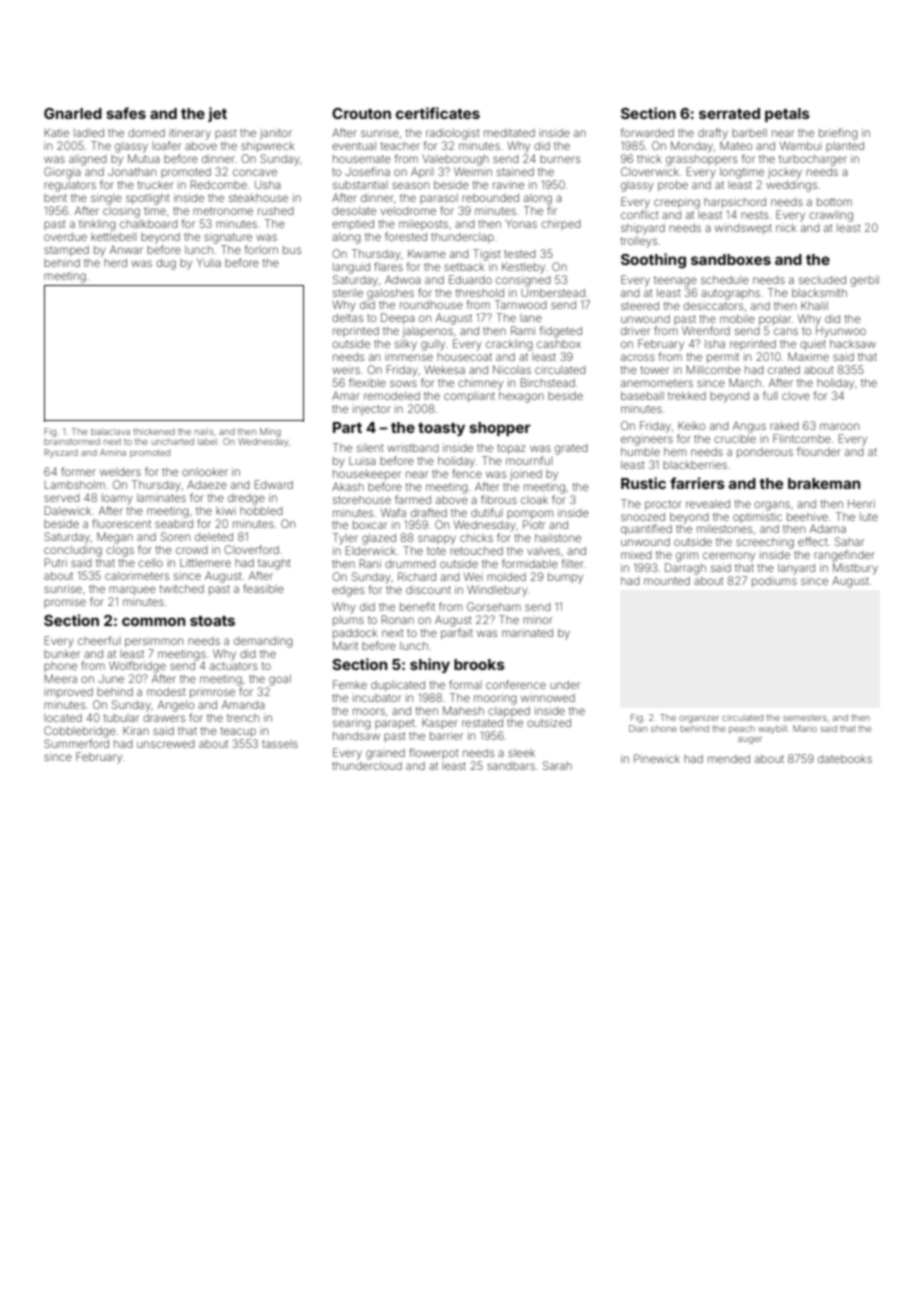  I want to click on ladled, so click(89, 133).
